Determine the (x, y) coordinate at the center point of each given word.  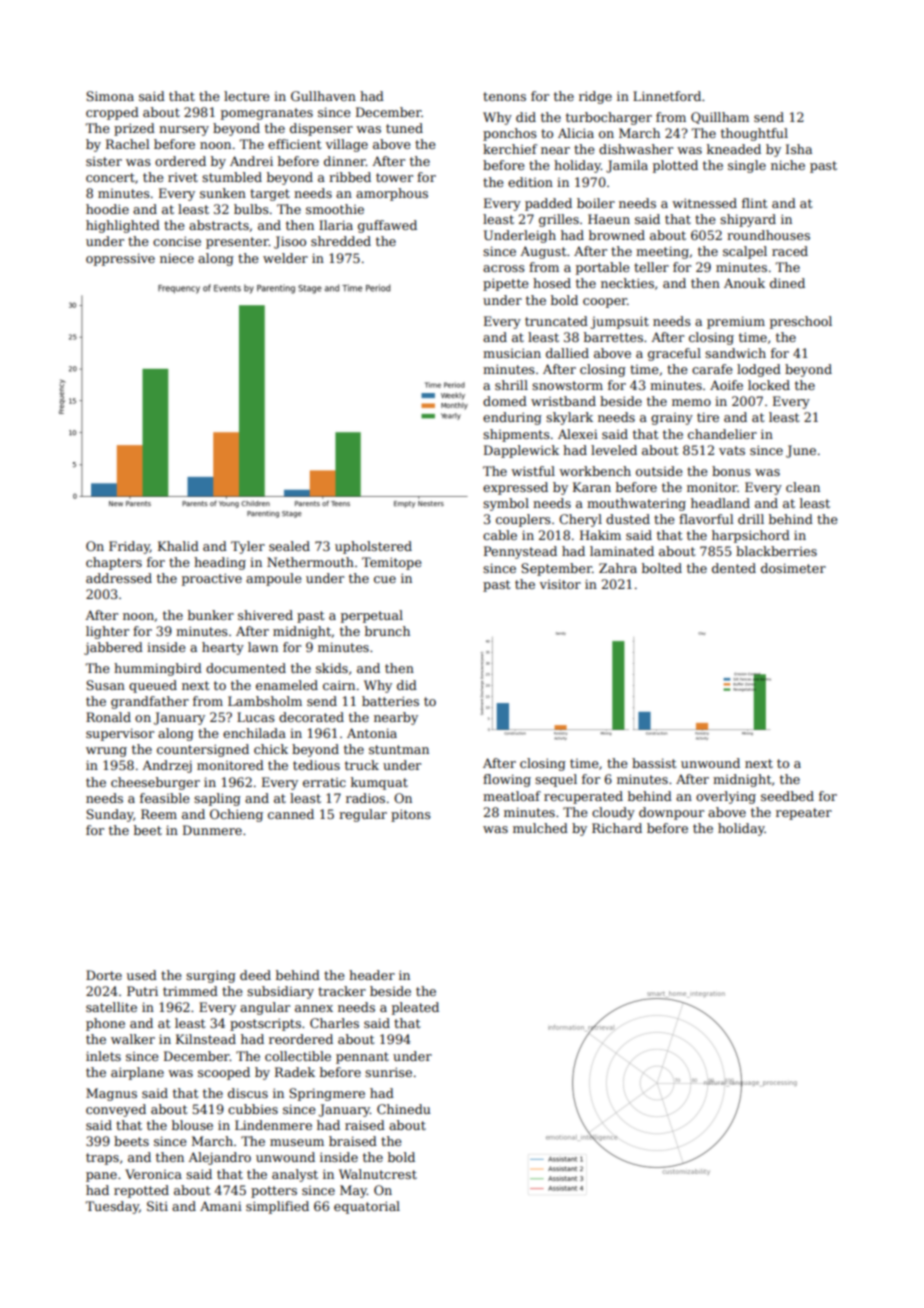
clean (803, 487)
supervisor (120, 734)
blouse (192, 1125)
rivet (183, 177)
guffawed (387, 226)
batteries (390, 701)
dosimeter (793, 568)
